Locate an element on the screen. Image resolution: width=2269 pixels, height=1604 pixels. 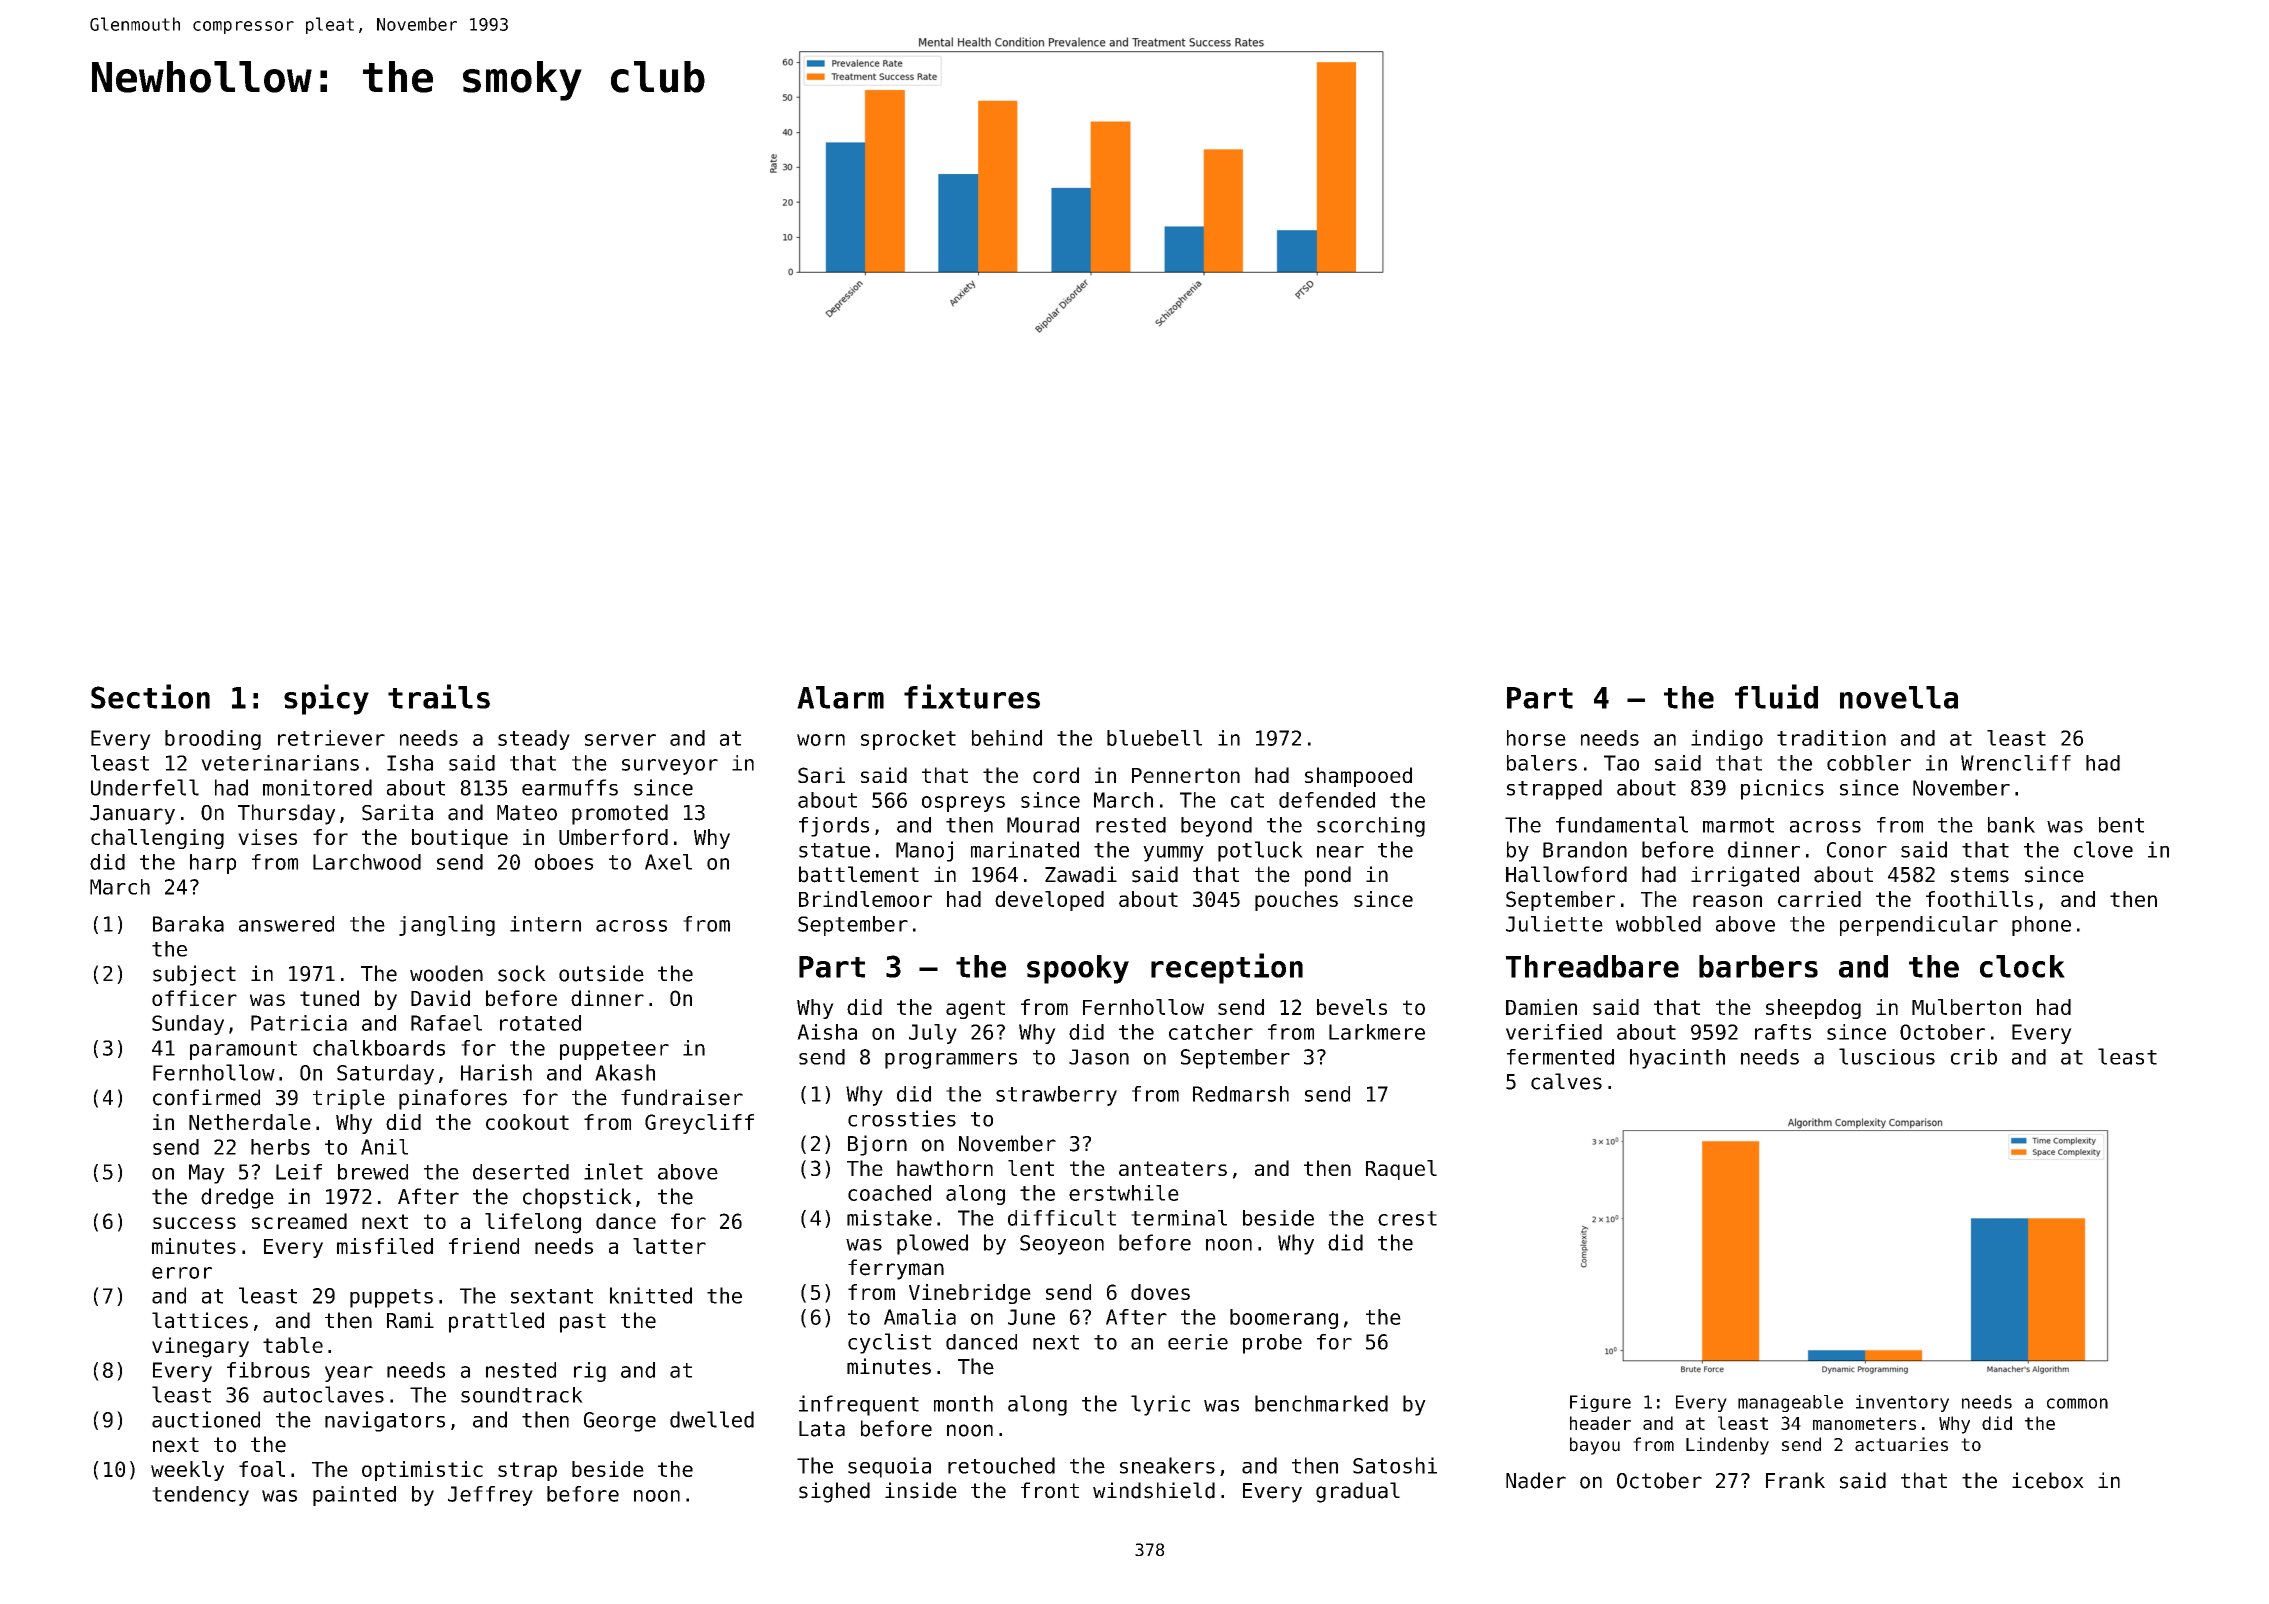
trails is located at coordinates (439, 696).
